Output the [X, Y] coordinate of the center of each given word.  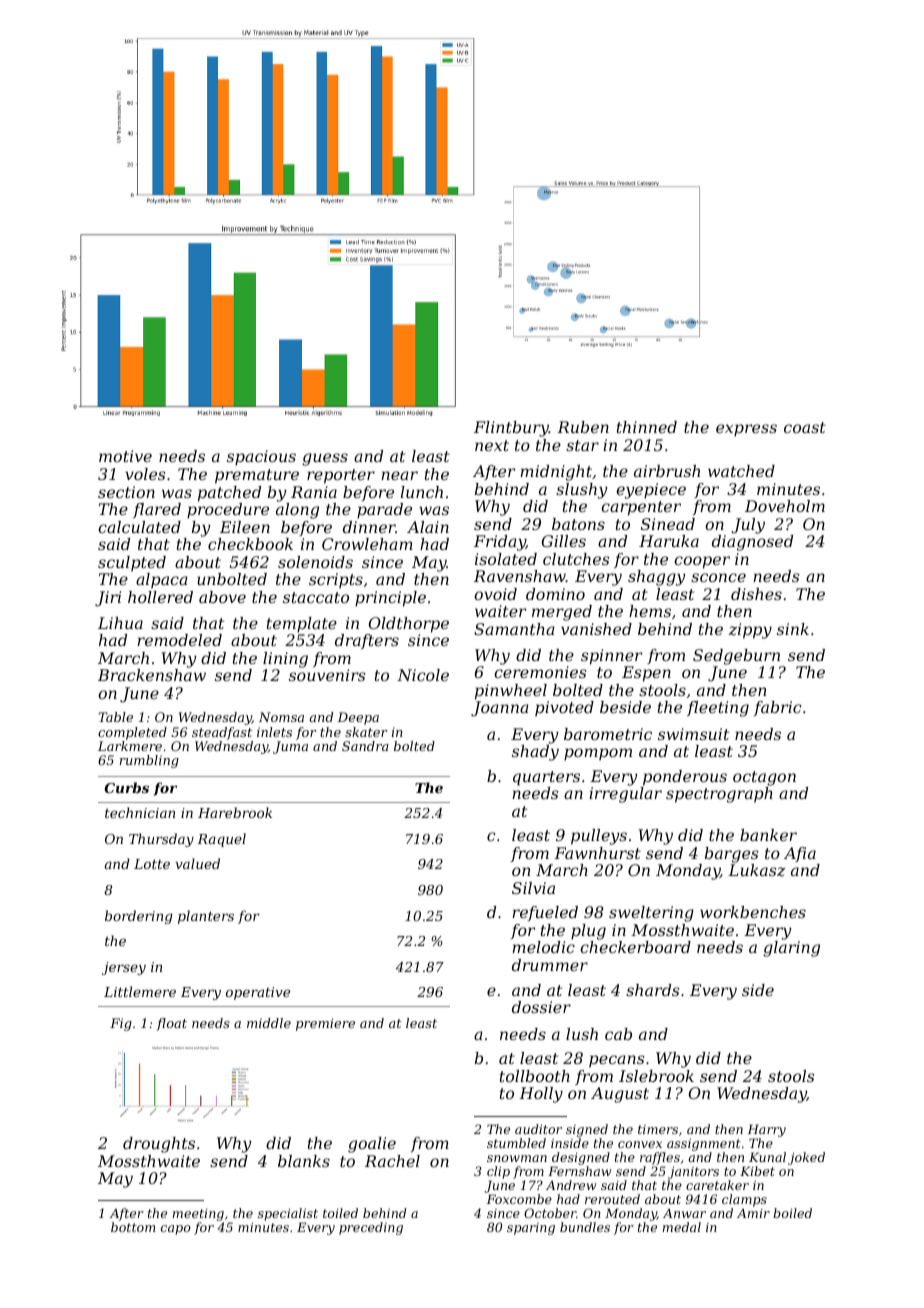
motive [125, 456]
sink [793, 629]
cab [618, 1034]
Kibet [757, 1171]
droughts [159, 1145]
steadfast [222, 733]
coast [805, 427]
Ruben [583, 427]
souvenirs [327, 675]
